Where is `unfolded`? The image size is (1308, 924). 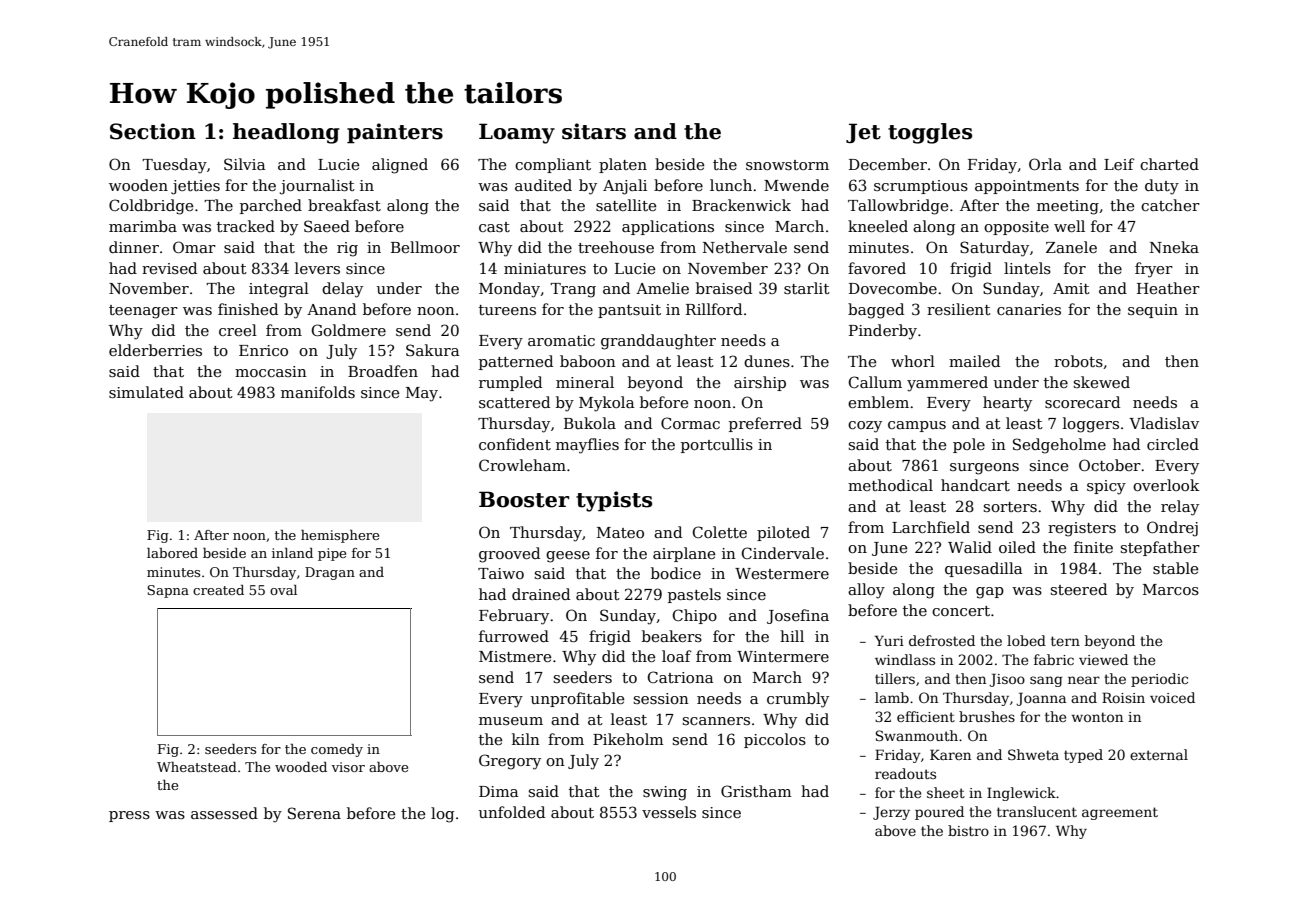
unfolded is located at coordinates (512, 812).
